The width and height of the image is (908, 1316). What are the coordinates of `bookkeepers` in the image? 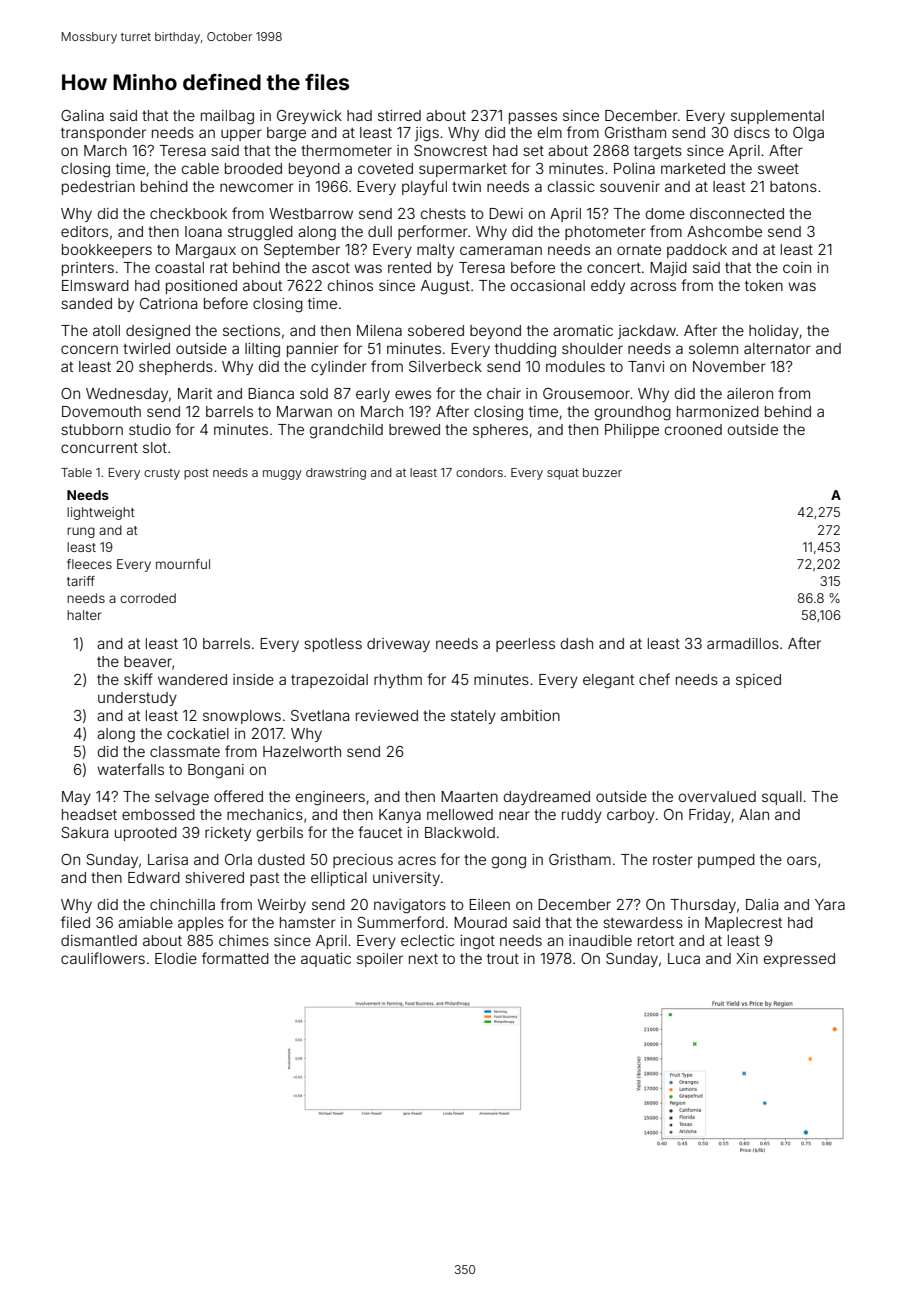 It's located at (107, 251).
